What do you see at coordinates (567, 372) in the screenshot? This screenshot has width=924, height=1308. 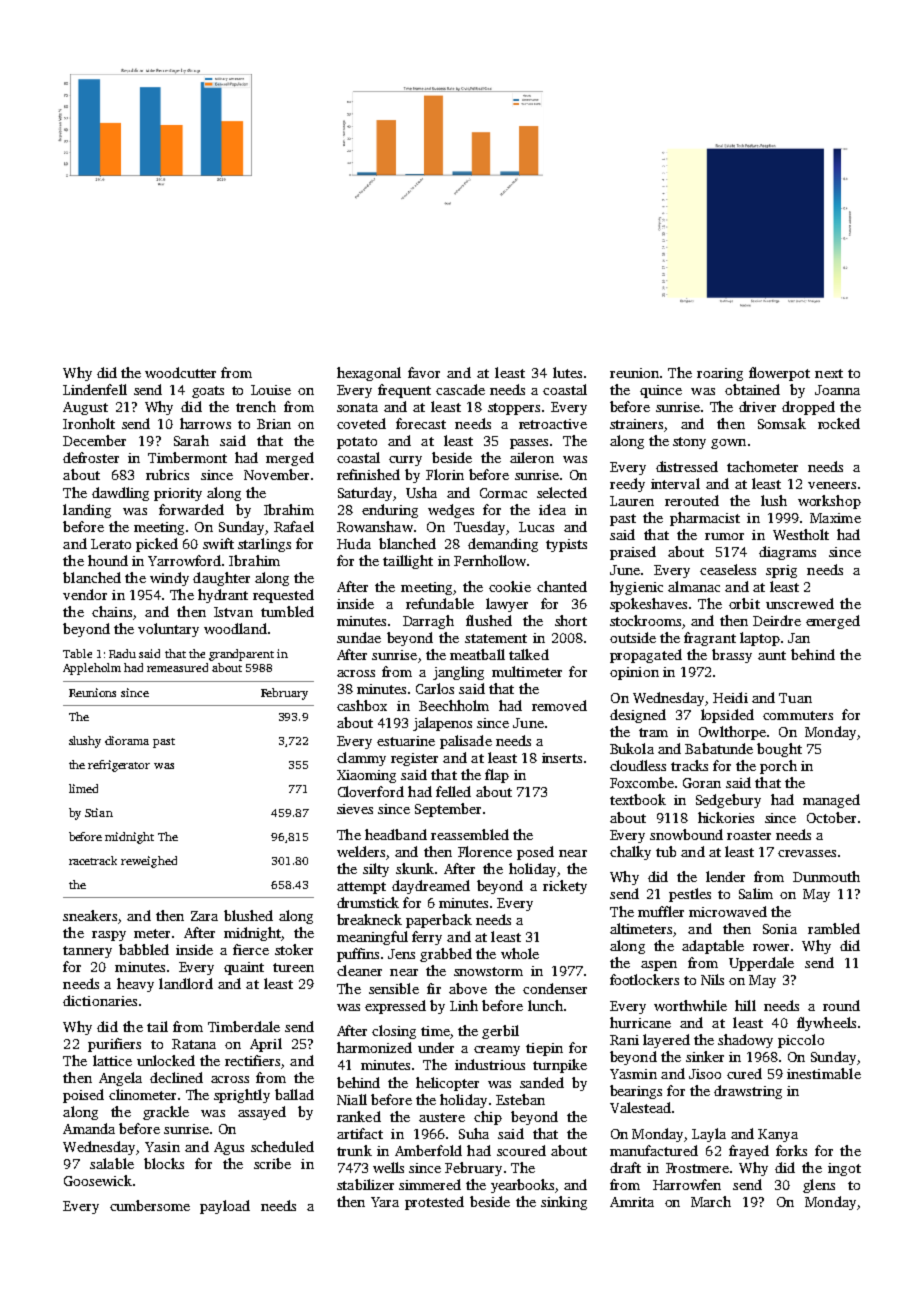 I see `lutes` at bounding box center [567, 372].
